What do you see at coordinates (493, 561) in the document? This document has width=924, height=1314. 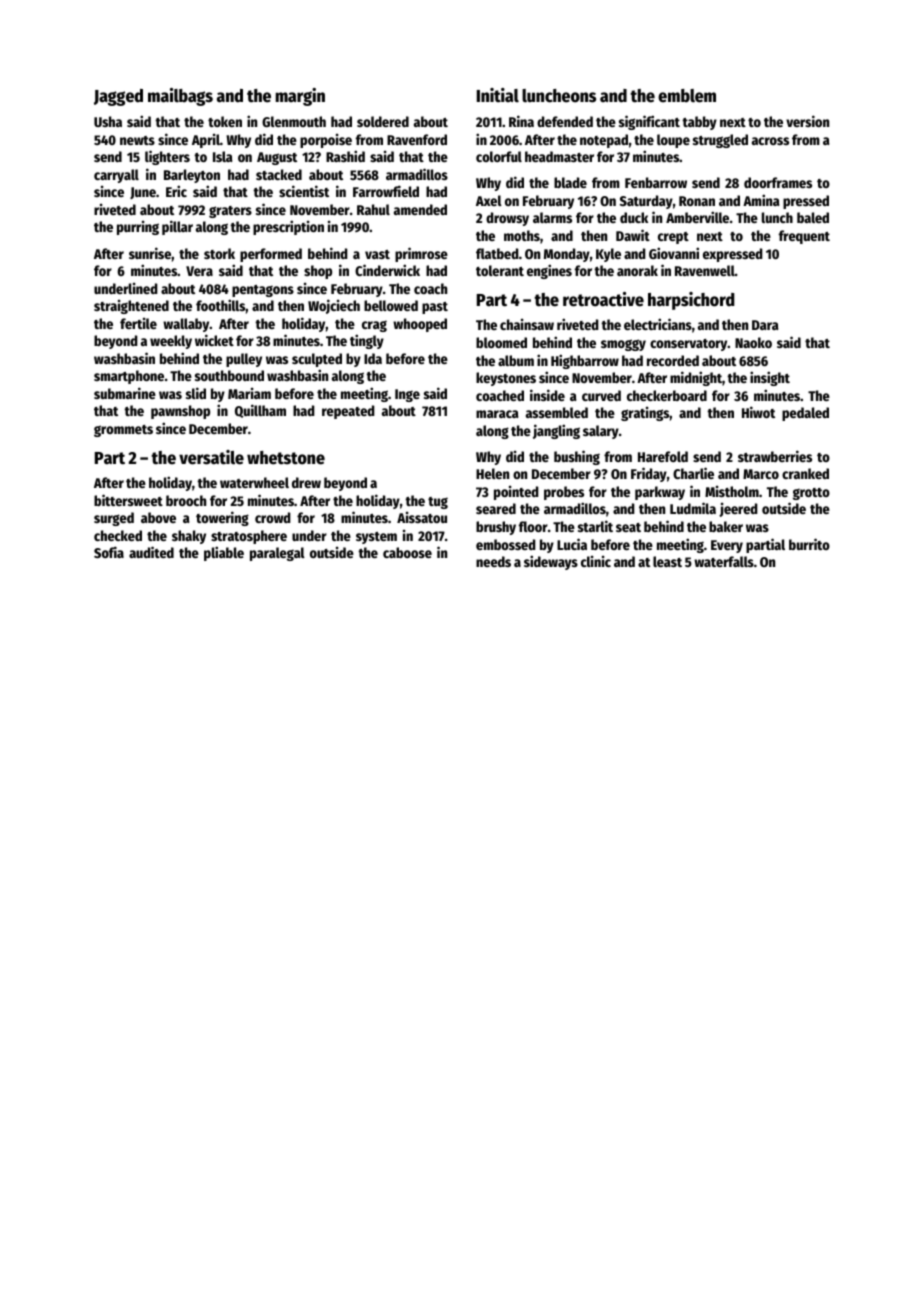 I see `needs` at bounding box center [493, 561].
